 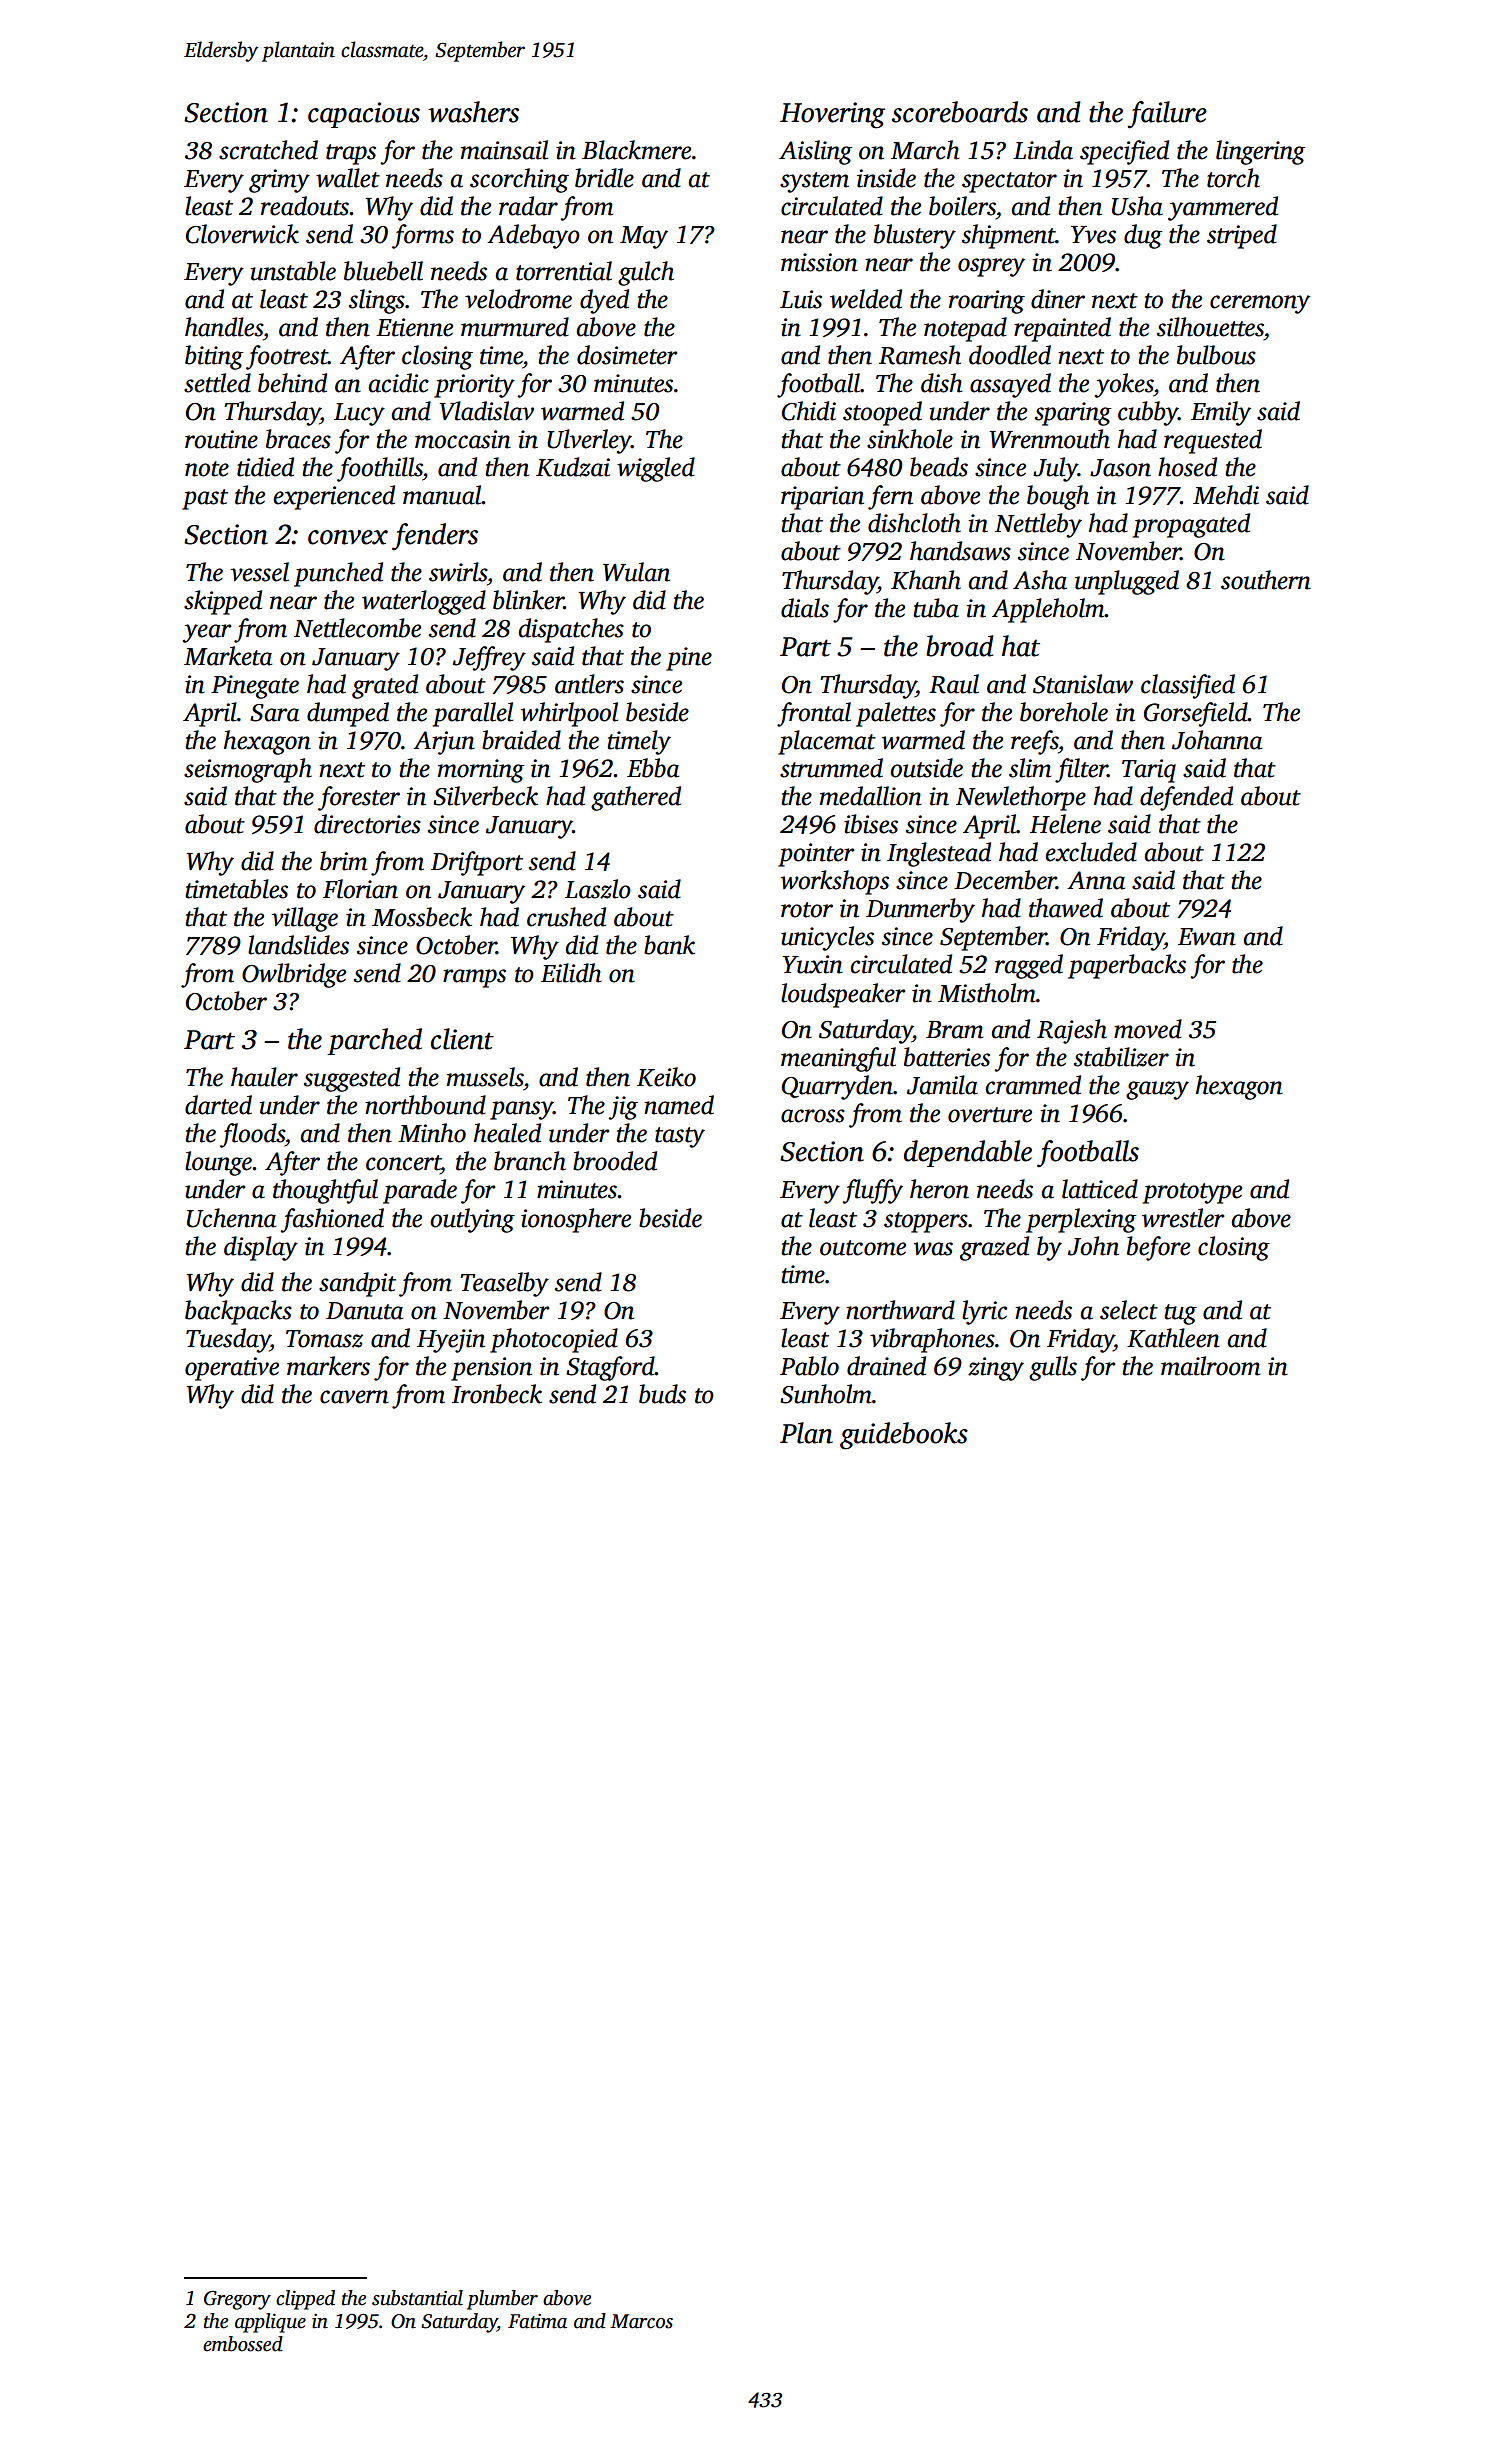 I want to click on unstable, so click(x=293, y=271).
